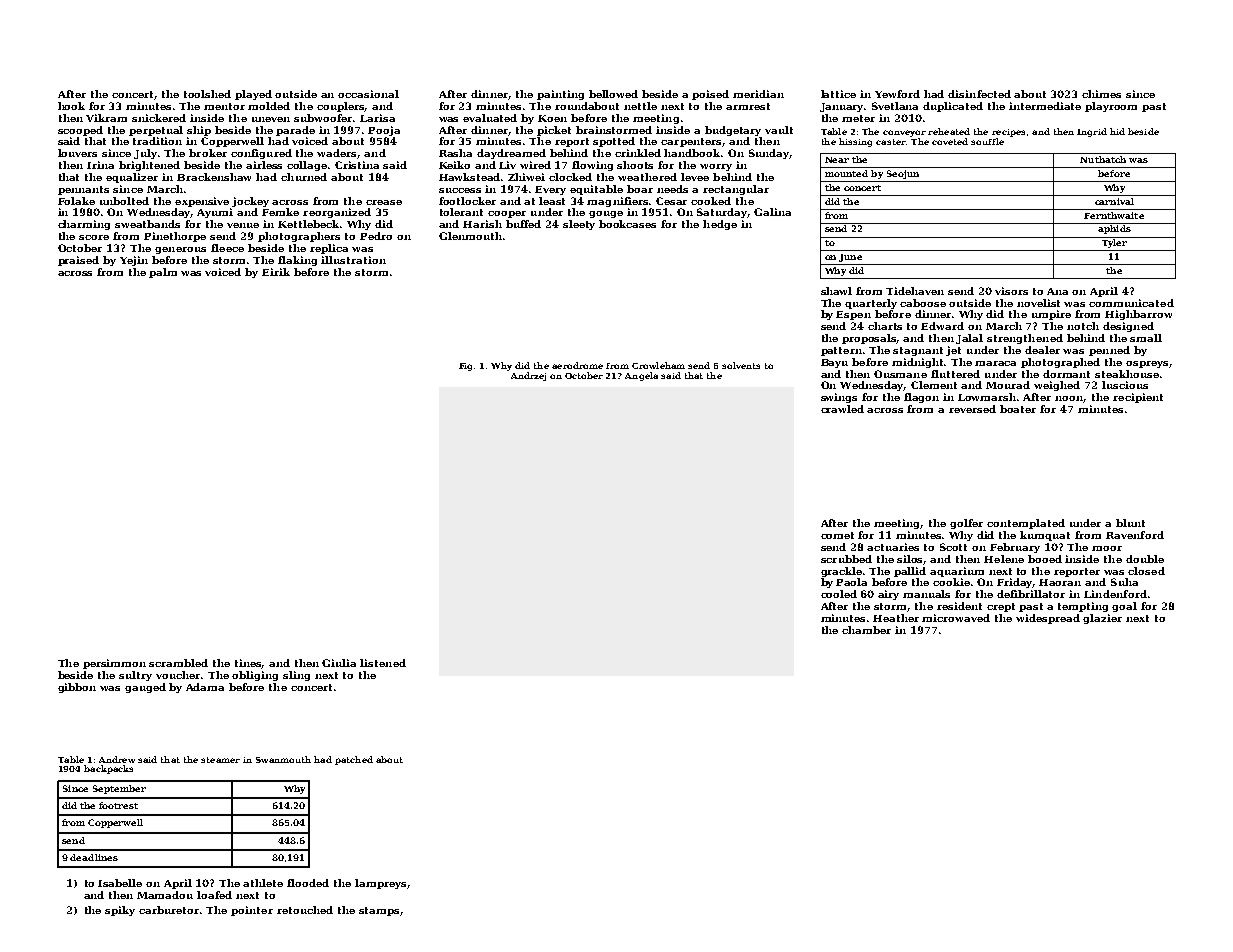 The height and width of the document is (952, 1233). What do you see at coordinates (120, 911) in the document?
I see `spiky` at bounding box center [120, 911].
